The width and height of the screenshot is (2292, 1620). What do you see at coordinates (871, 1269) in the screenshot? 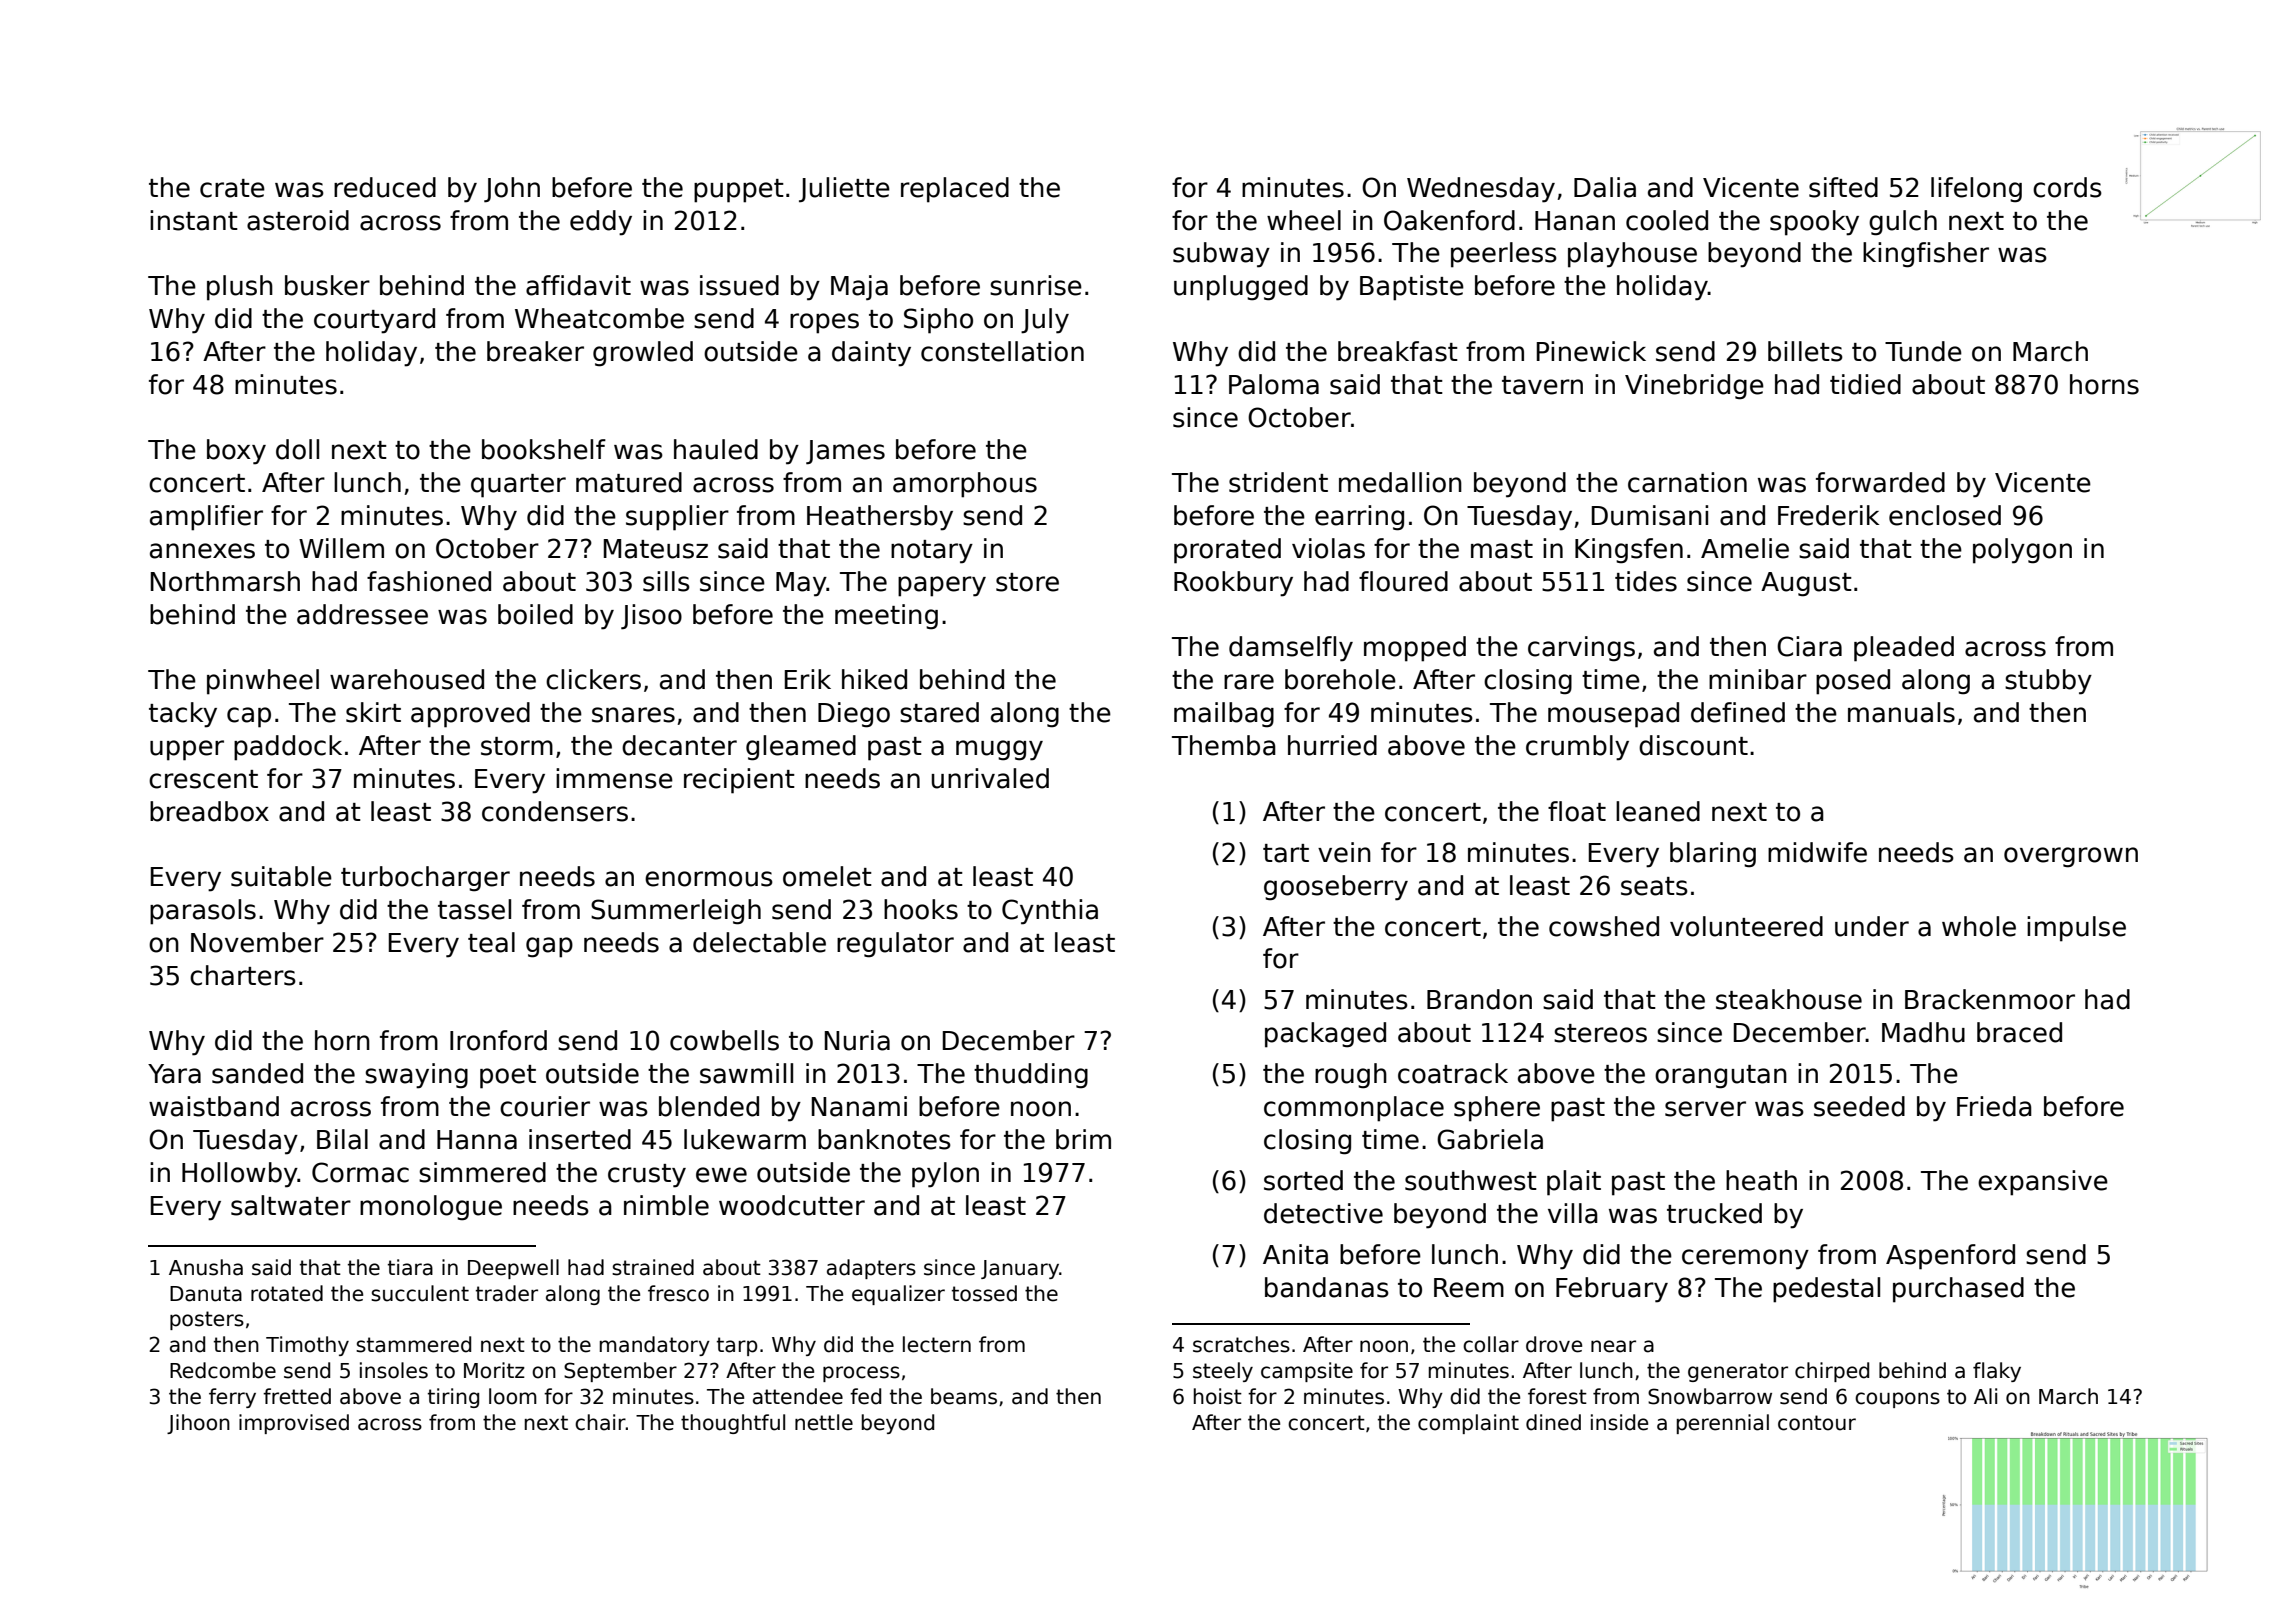
I see `adapters` at bounding box center [871, 1269].
